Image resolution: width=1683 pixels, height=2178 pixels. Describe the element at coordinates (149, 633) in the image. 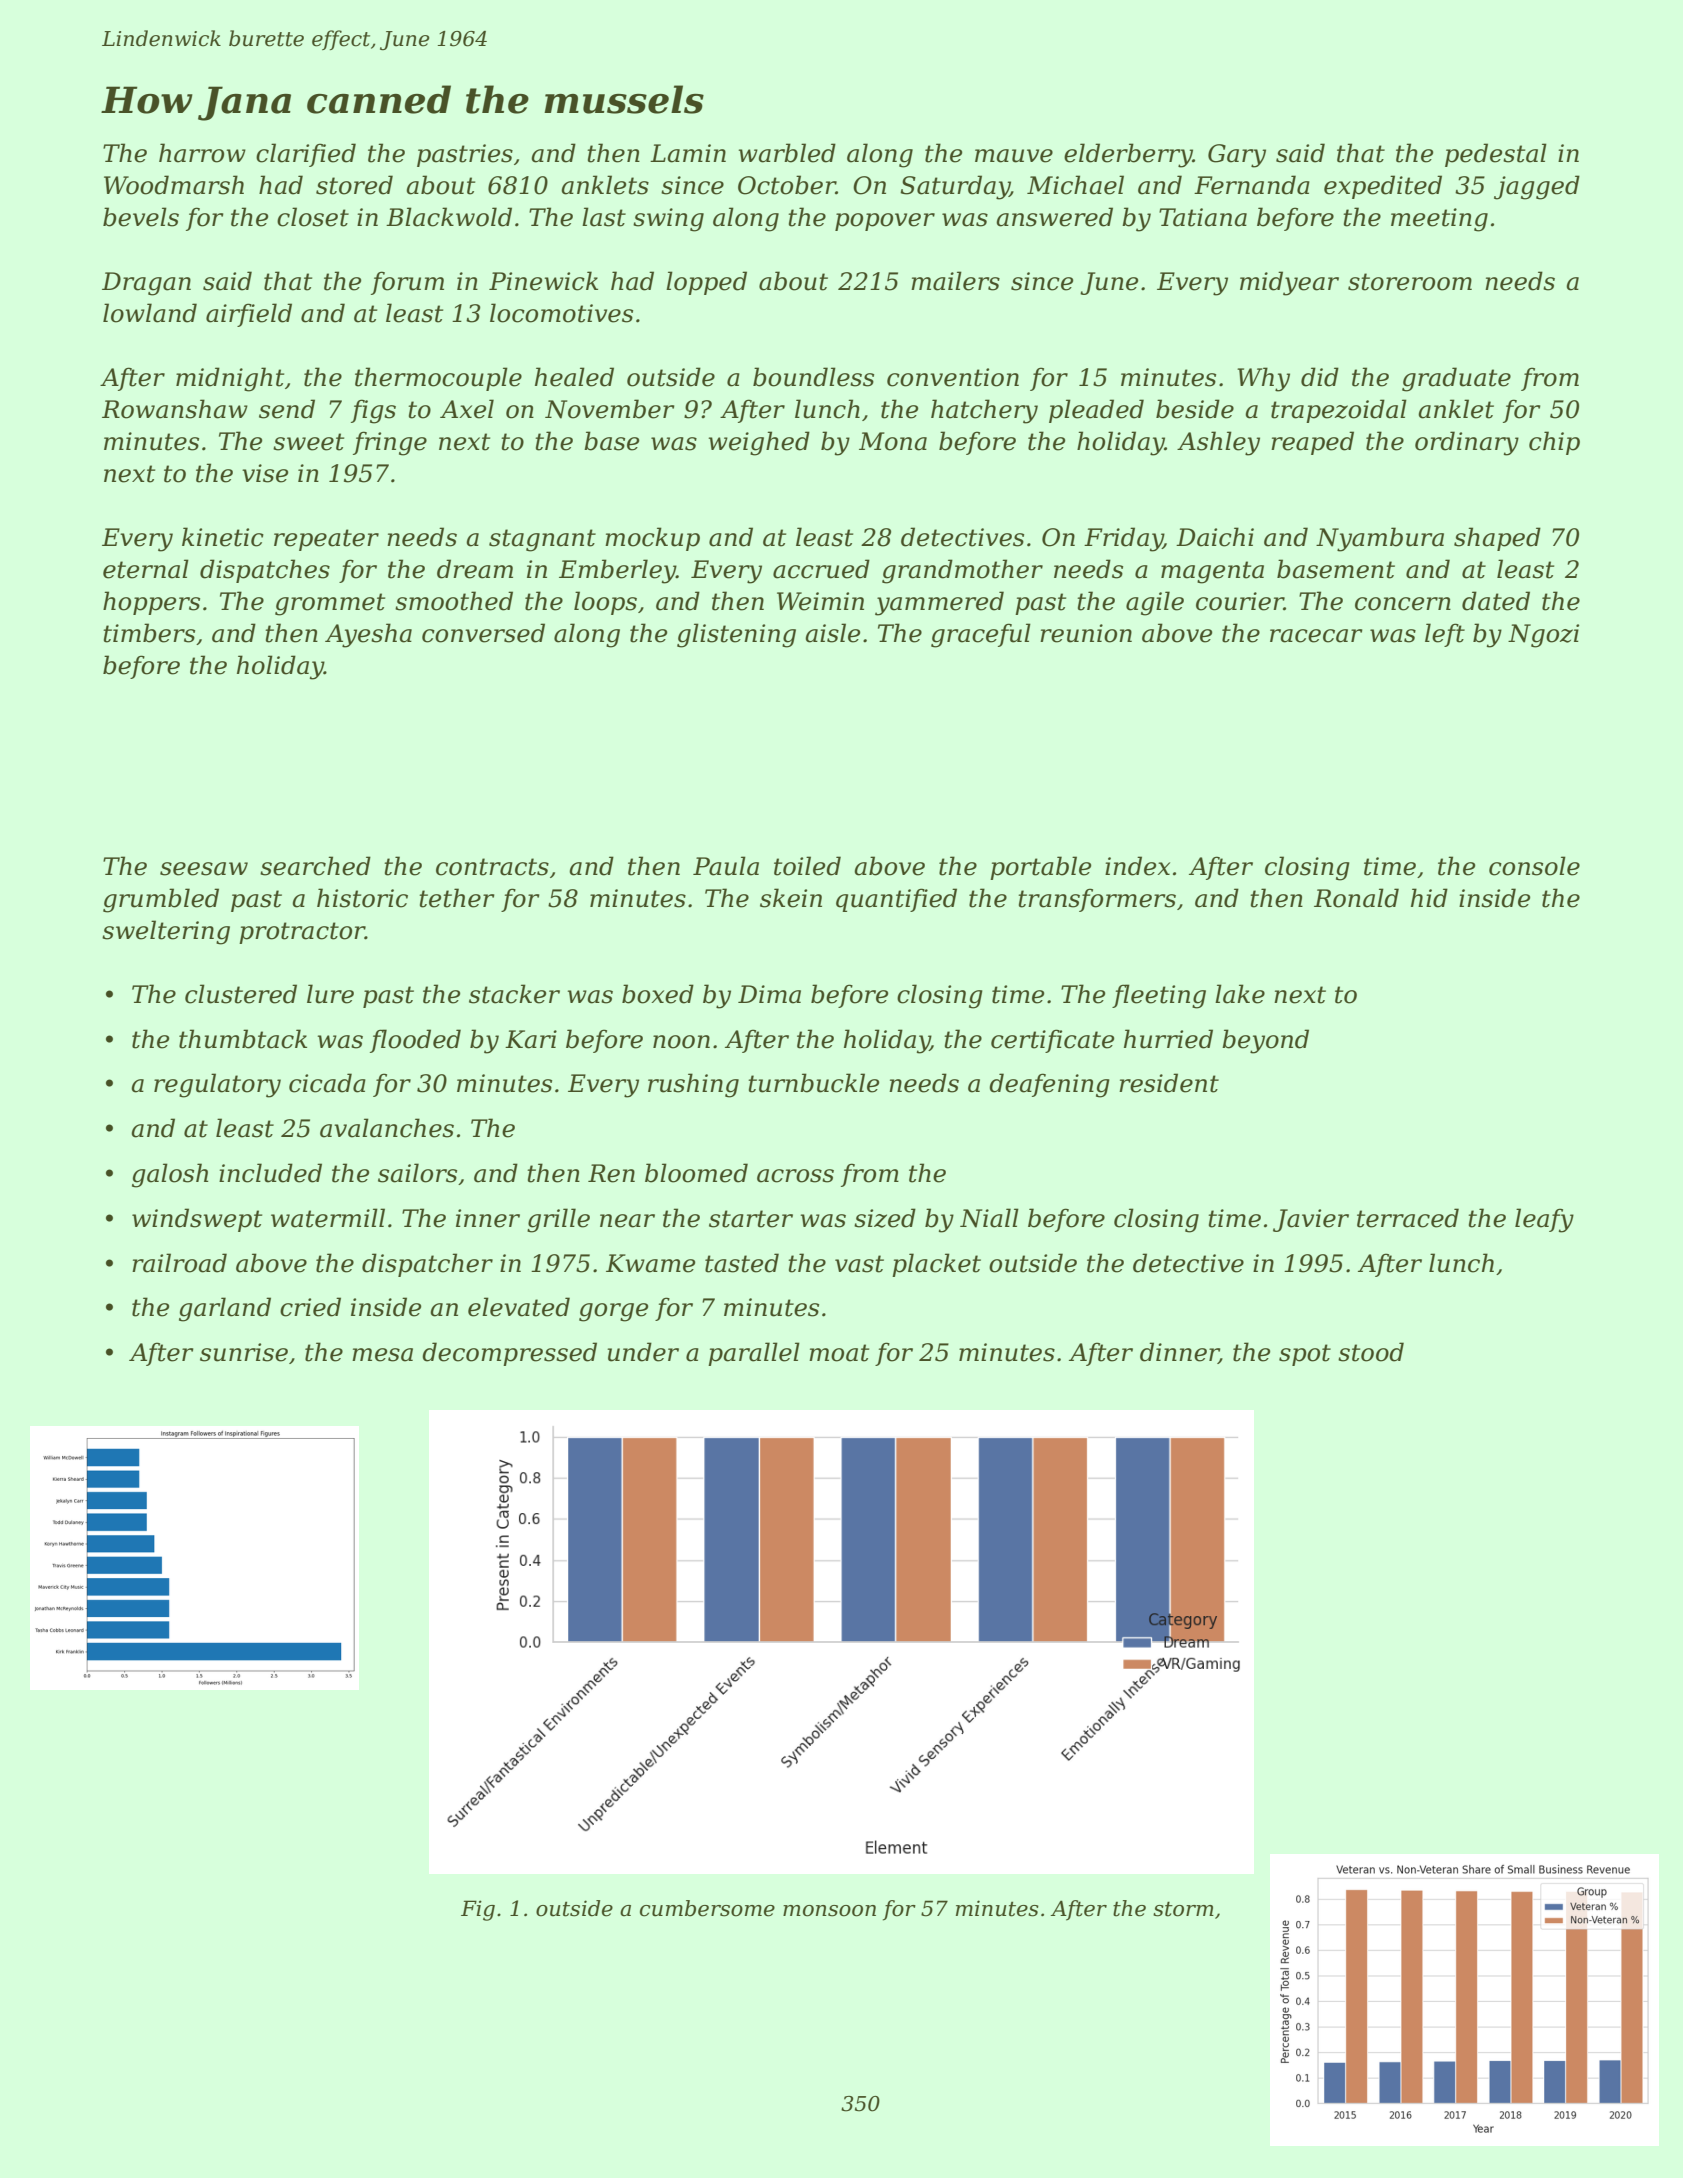

I see `timbers` at that location.
